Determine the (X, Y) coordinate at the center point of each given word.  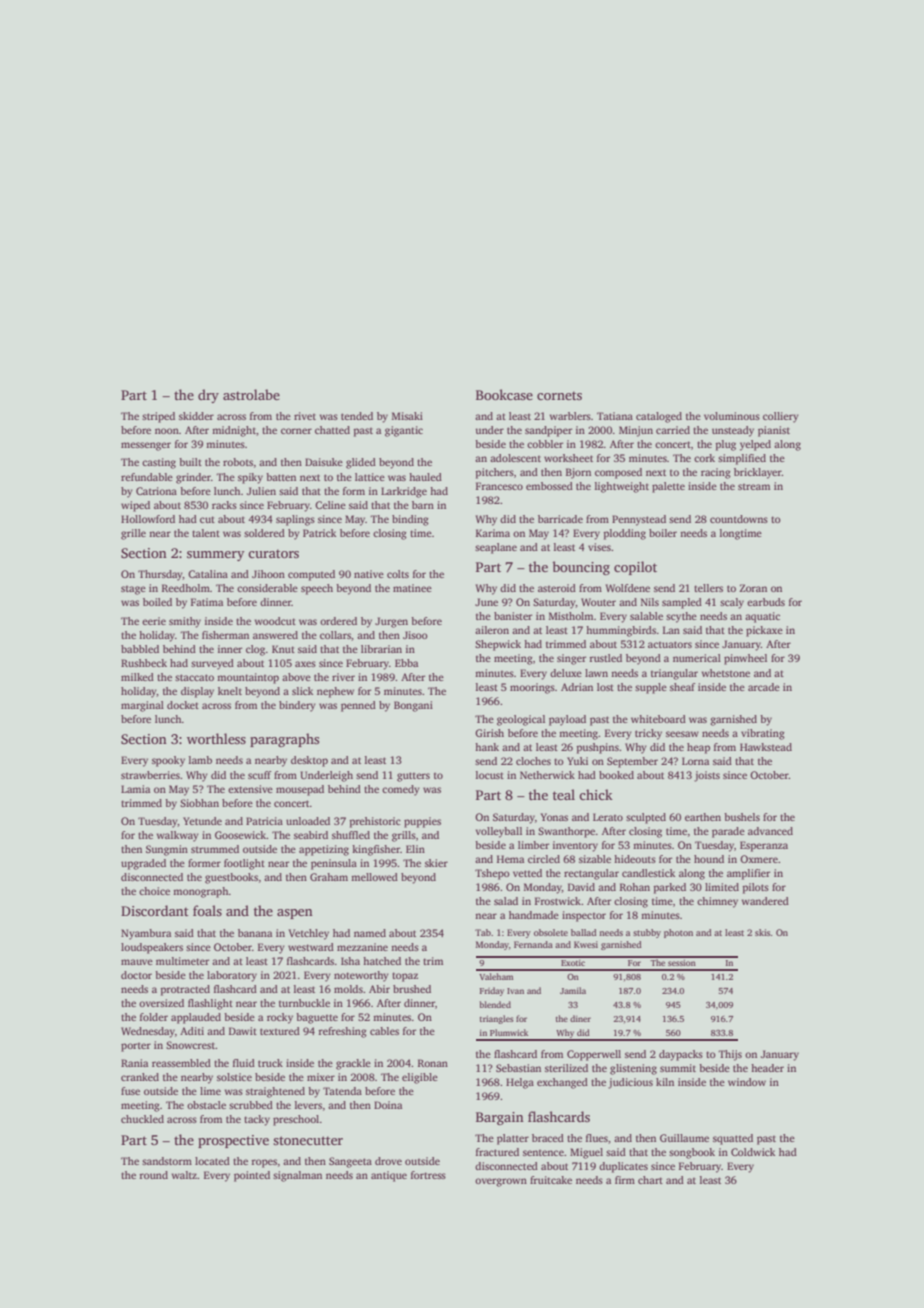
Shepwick (498, 645)
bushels (742, 817)
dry (208, 396)
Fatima (207, 602)
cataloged (659, 417)
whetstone (726, 673)
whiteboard (658, 719)
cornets (559, 395)
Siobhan (199, 803)
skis (762, 932)
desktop (309, 761)
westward (311, 947)
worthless (216, 738)
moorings (532, 688)
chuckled (142, 1119)
